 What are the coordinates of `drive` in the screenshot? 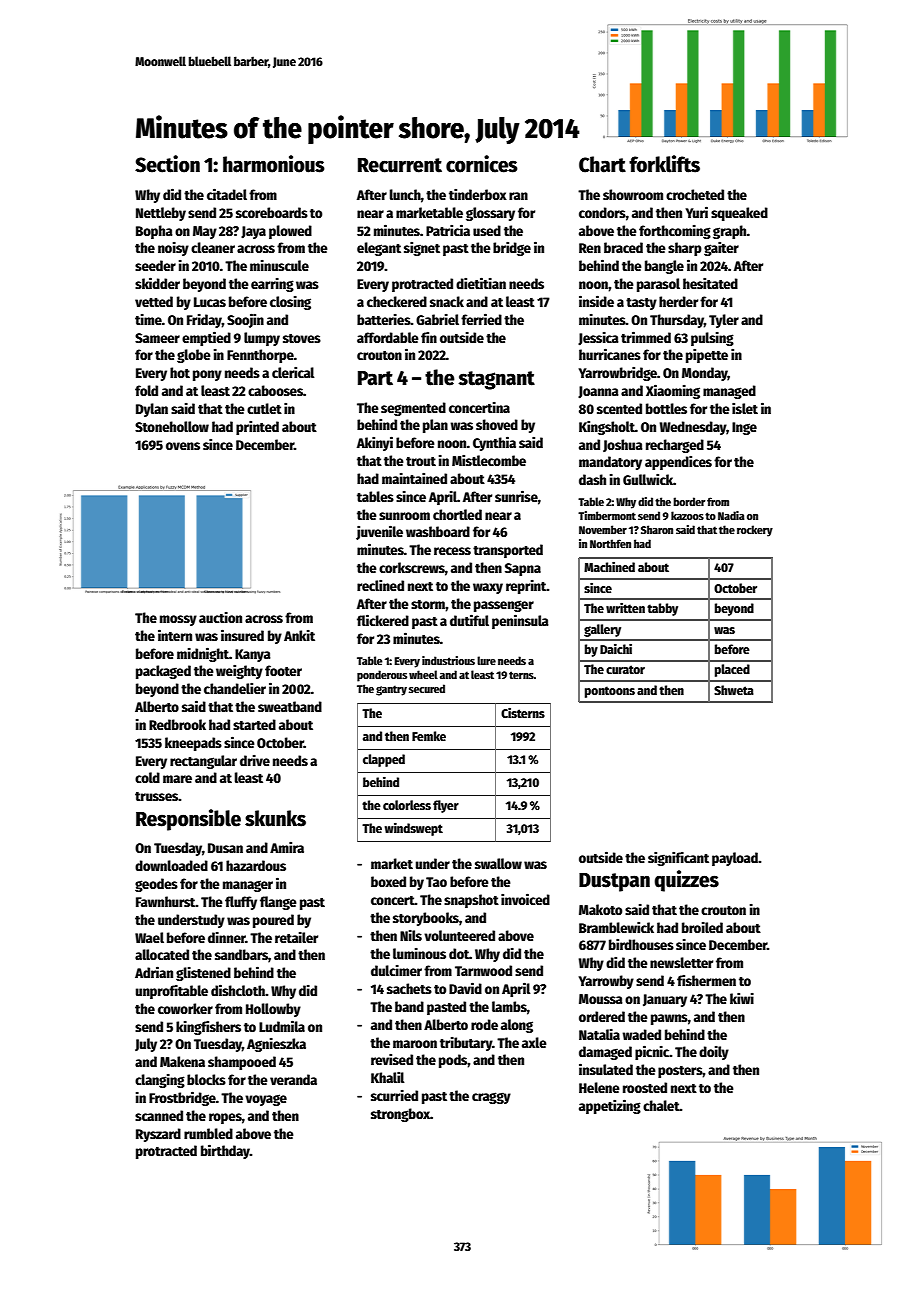 It's located at (255, 760).
